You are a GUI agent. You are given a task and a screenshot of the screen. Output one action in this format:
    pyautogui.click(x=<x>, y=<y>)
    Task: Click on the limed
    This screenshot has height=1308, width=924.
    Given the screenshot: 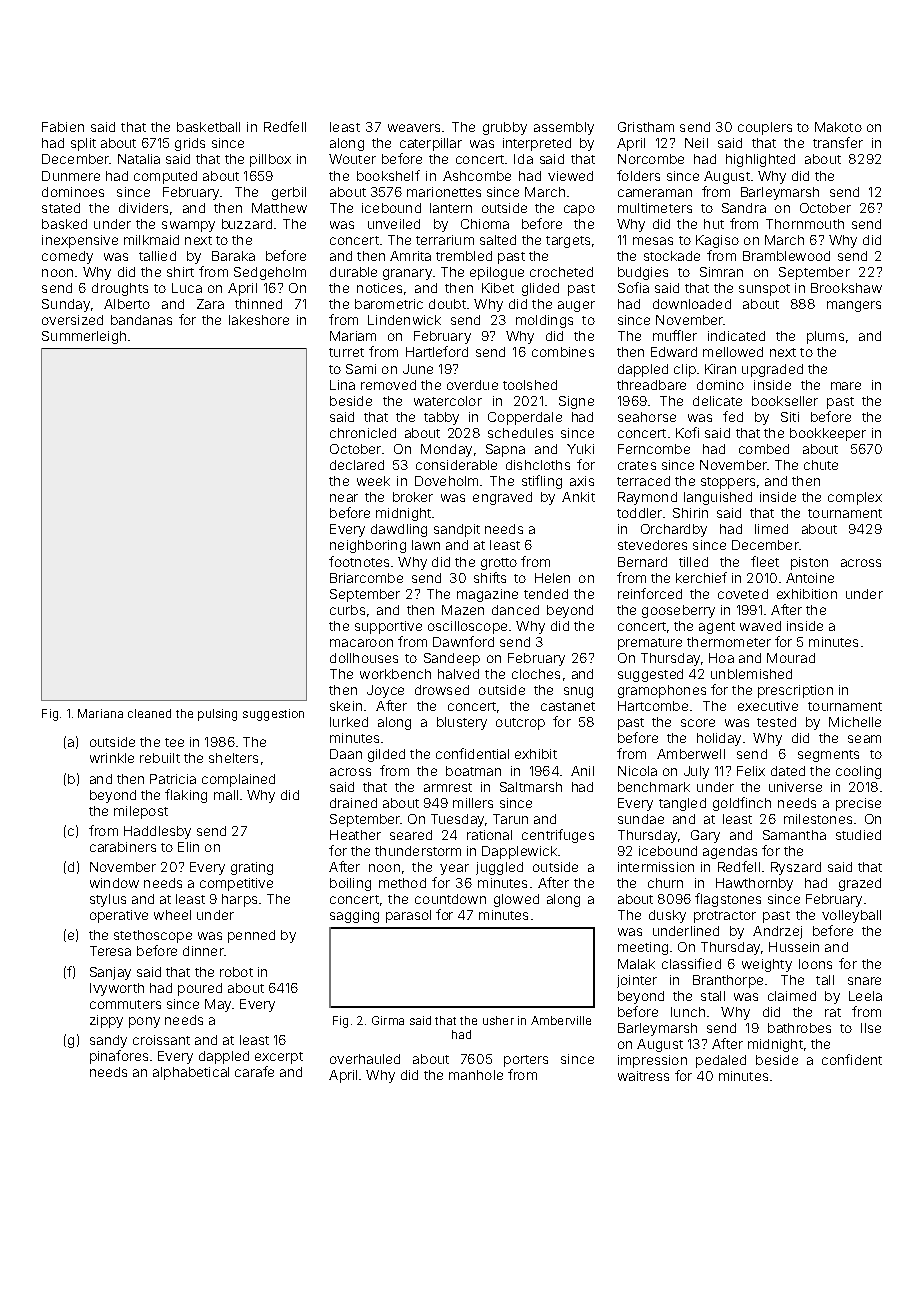 What is the action you would take?
    pyautogui.click(x=771, y=529)
